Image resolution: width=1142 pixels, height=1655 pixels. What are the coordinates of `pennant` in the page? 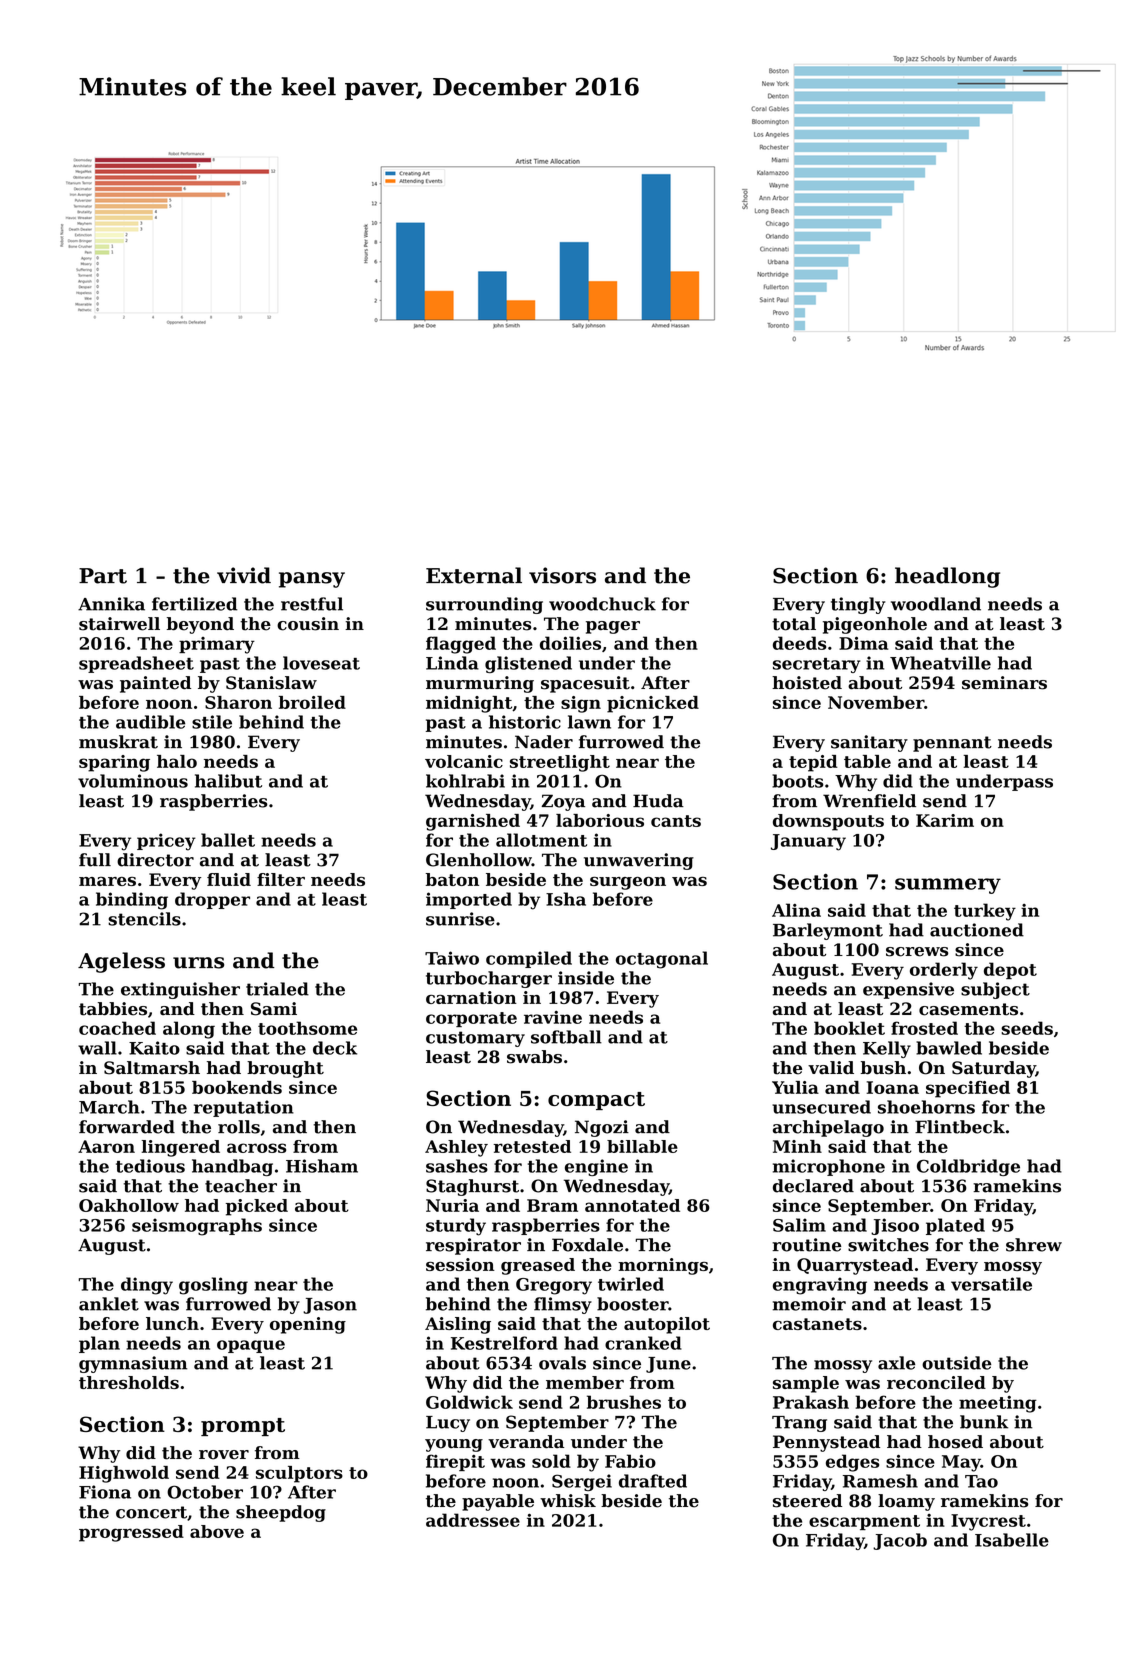 It's located at (952, 744).
